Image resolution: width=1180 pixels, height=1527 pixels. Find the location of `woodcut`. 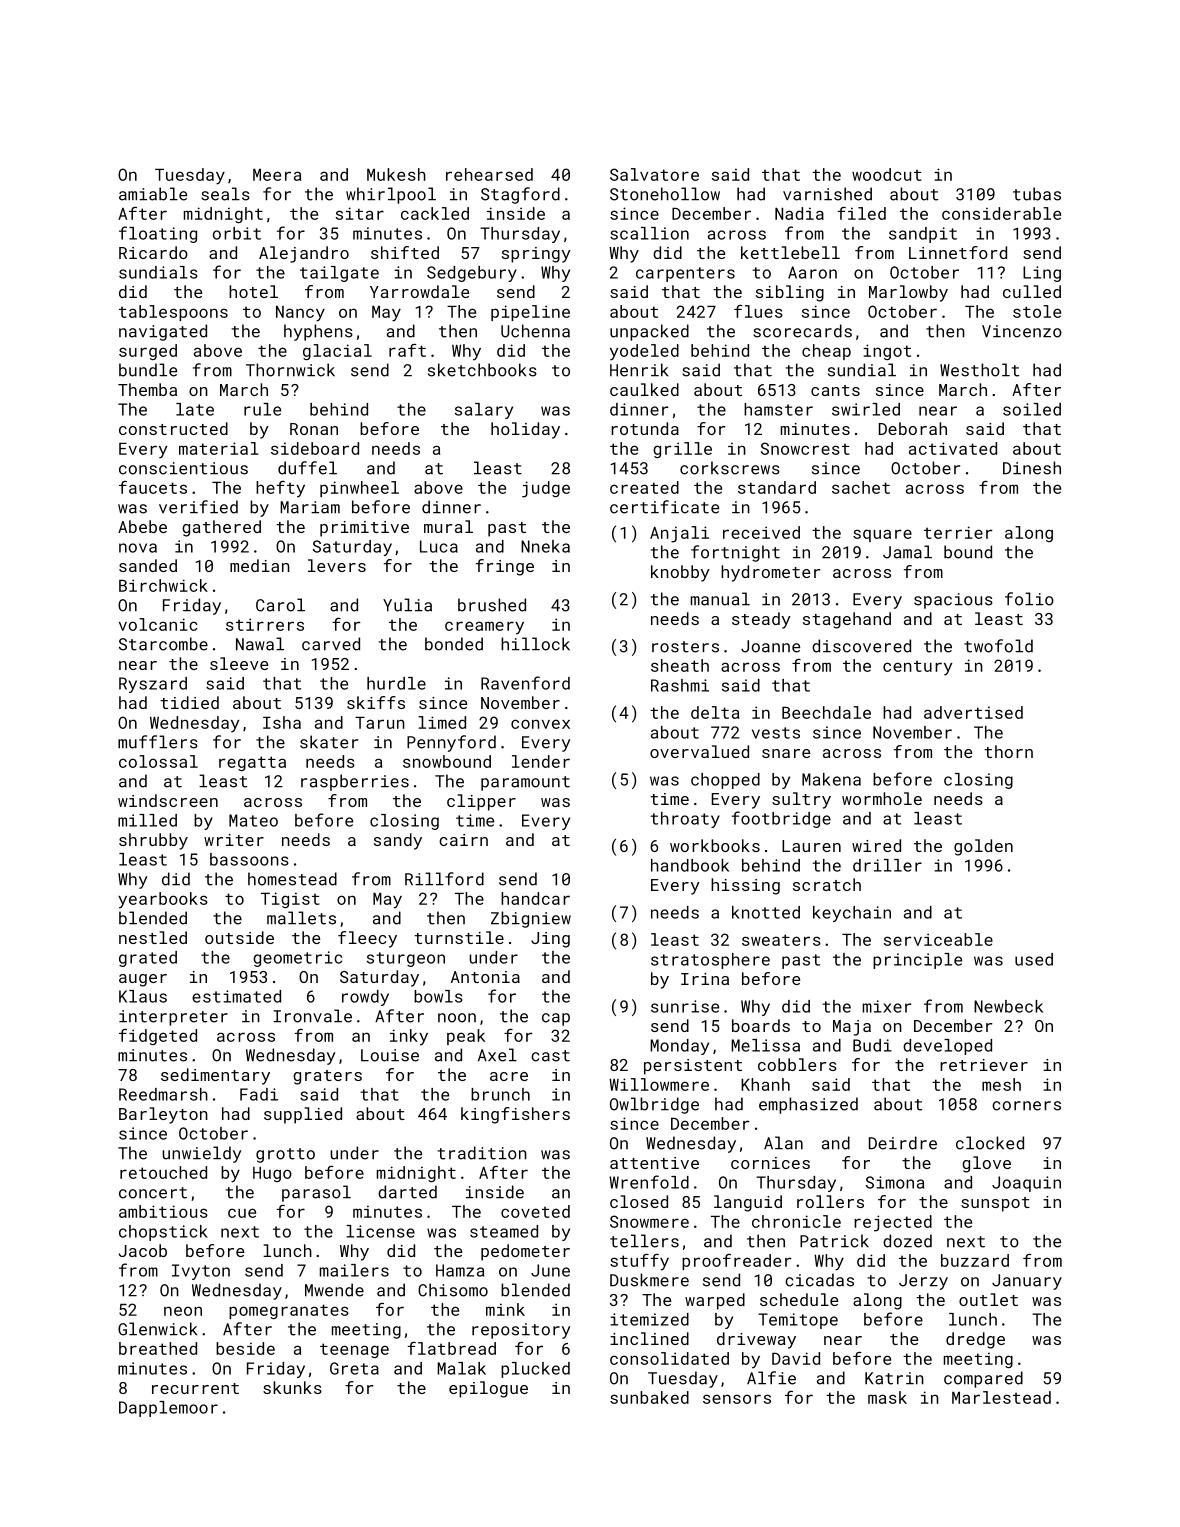

woodcut is located at coordinates (887, 174).
